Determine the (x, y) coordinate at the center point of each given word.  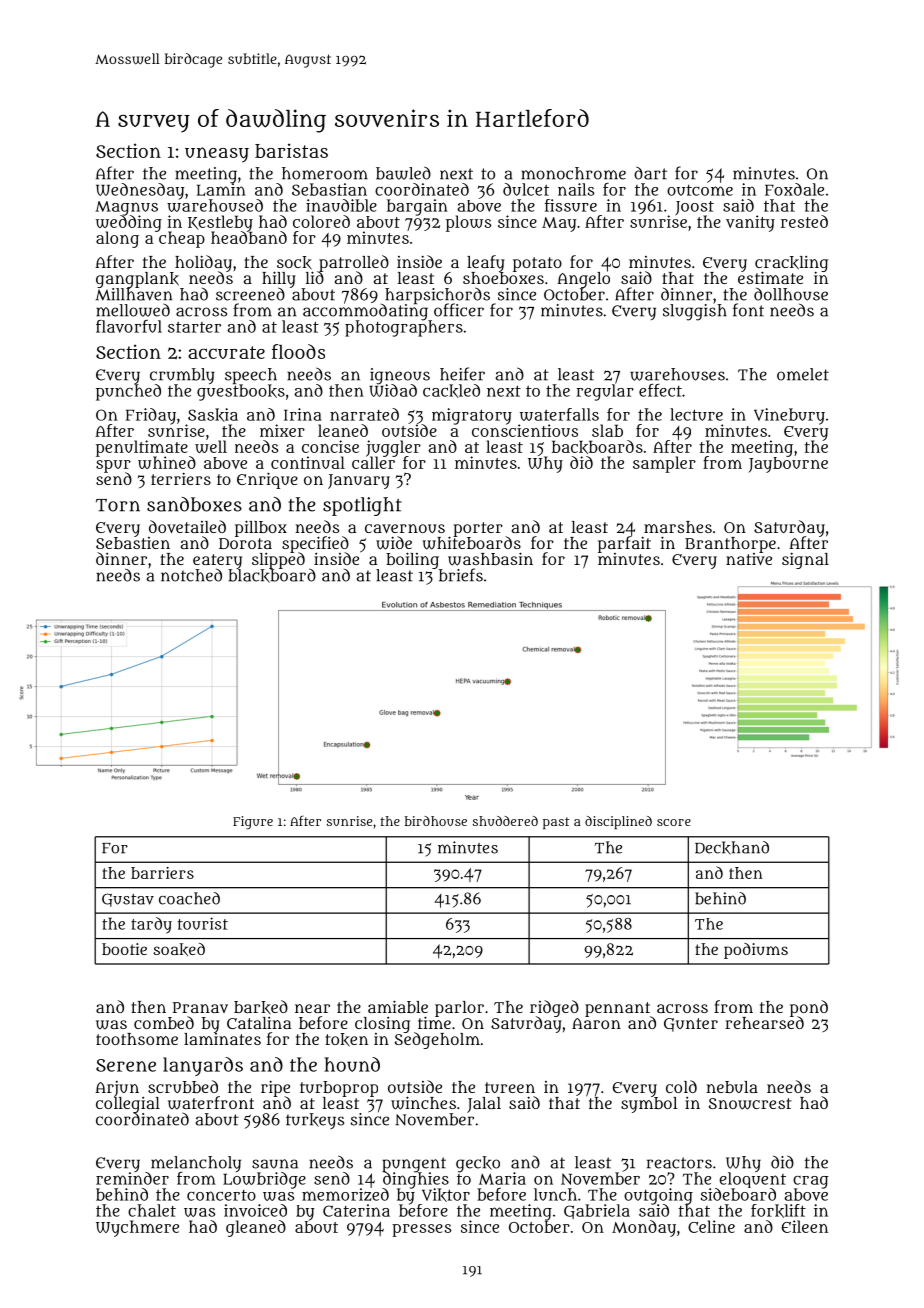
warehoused (215, 205)
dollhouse (791, 294)
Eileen (805, 1226)
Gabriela (597, 1211)
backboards (597, 447)
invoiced (255, 1210)
